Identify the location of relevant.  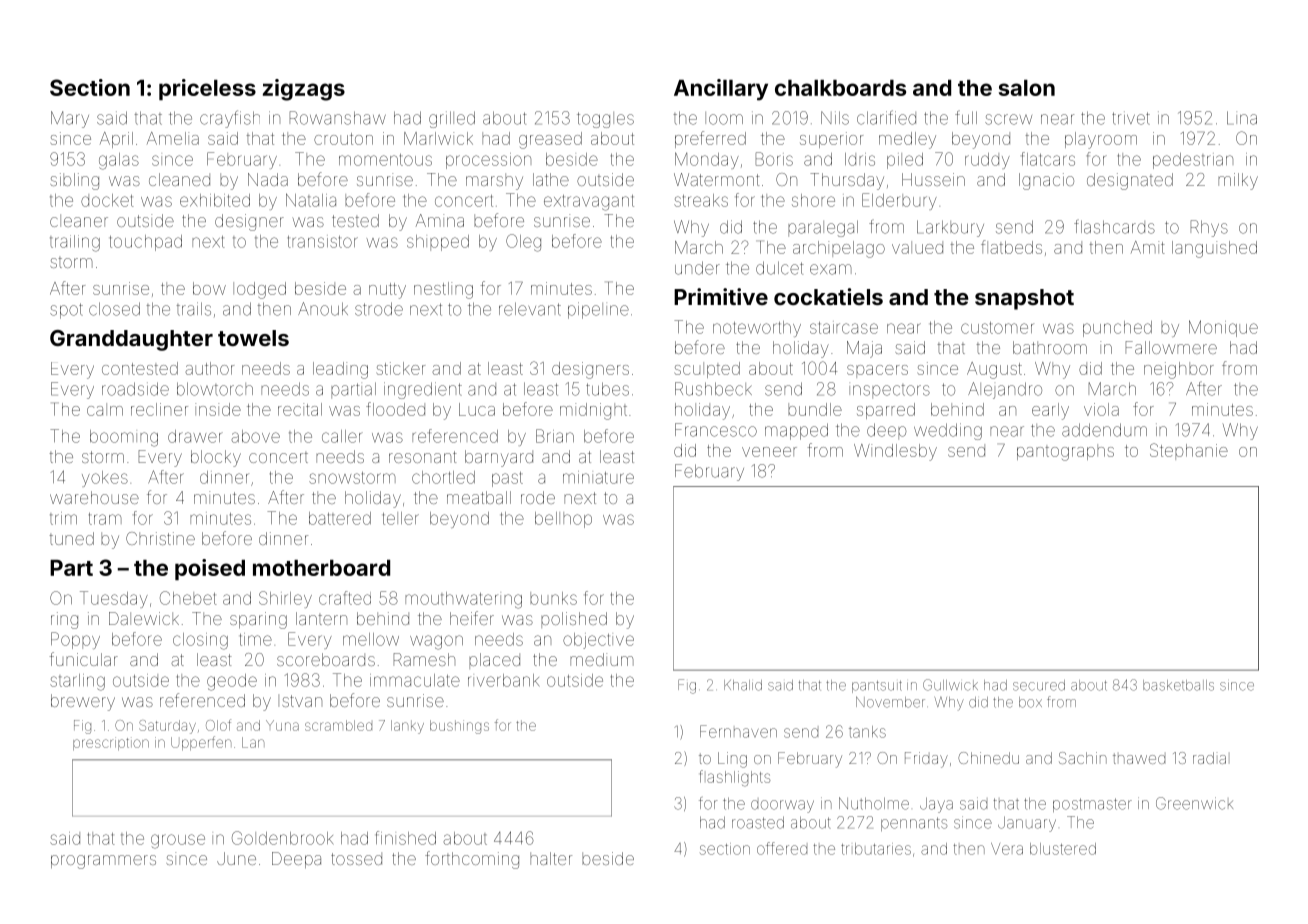
(530, 309).
